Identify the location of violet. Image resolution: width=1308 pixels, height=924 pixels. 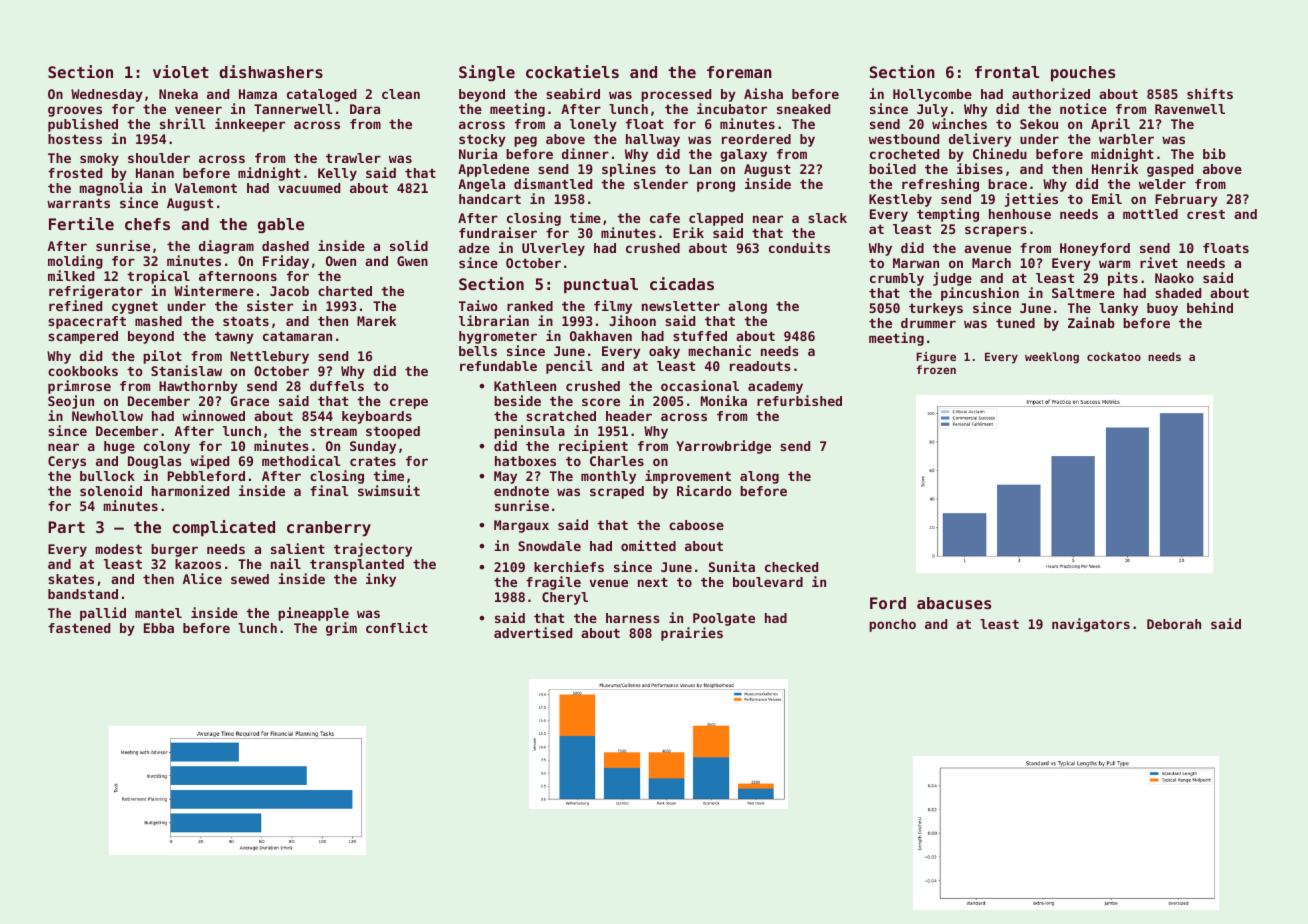
(181, 71).
